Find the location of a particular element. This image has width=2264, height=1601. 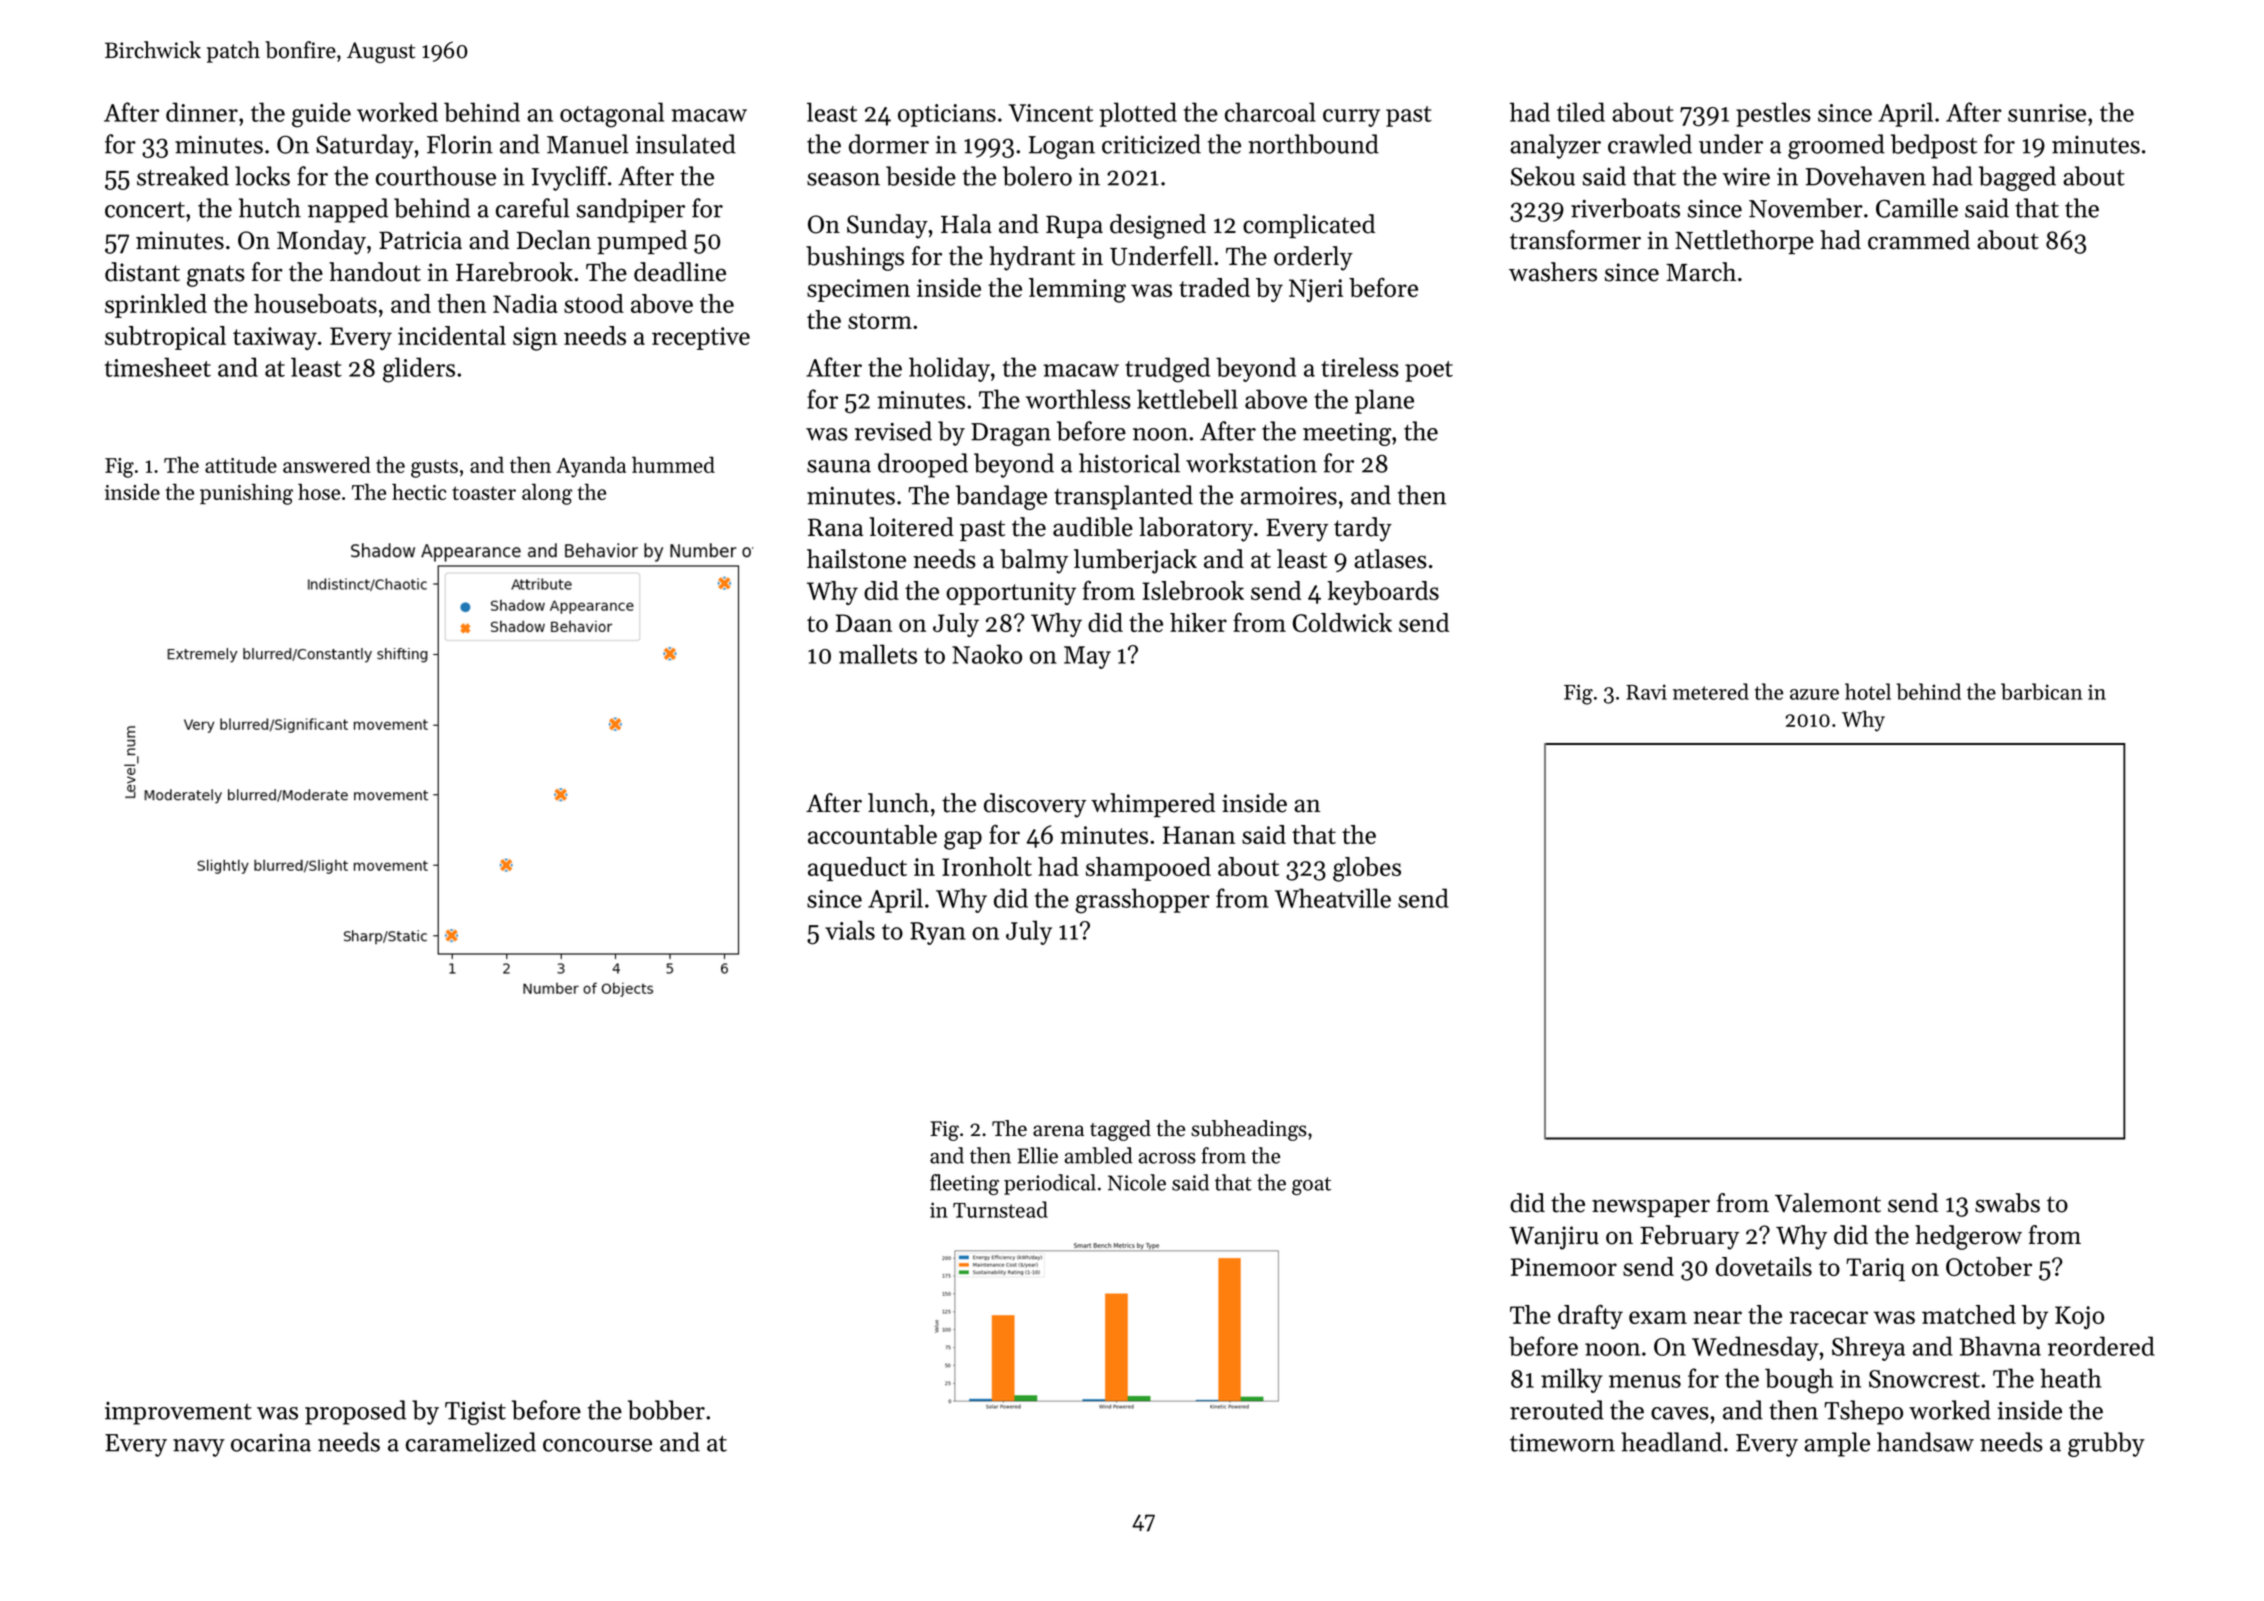

revised is located at coordinates (893, 431).
